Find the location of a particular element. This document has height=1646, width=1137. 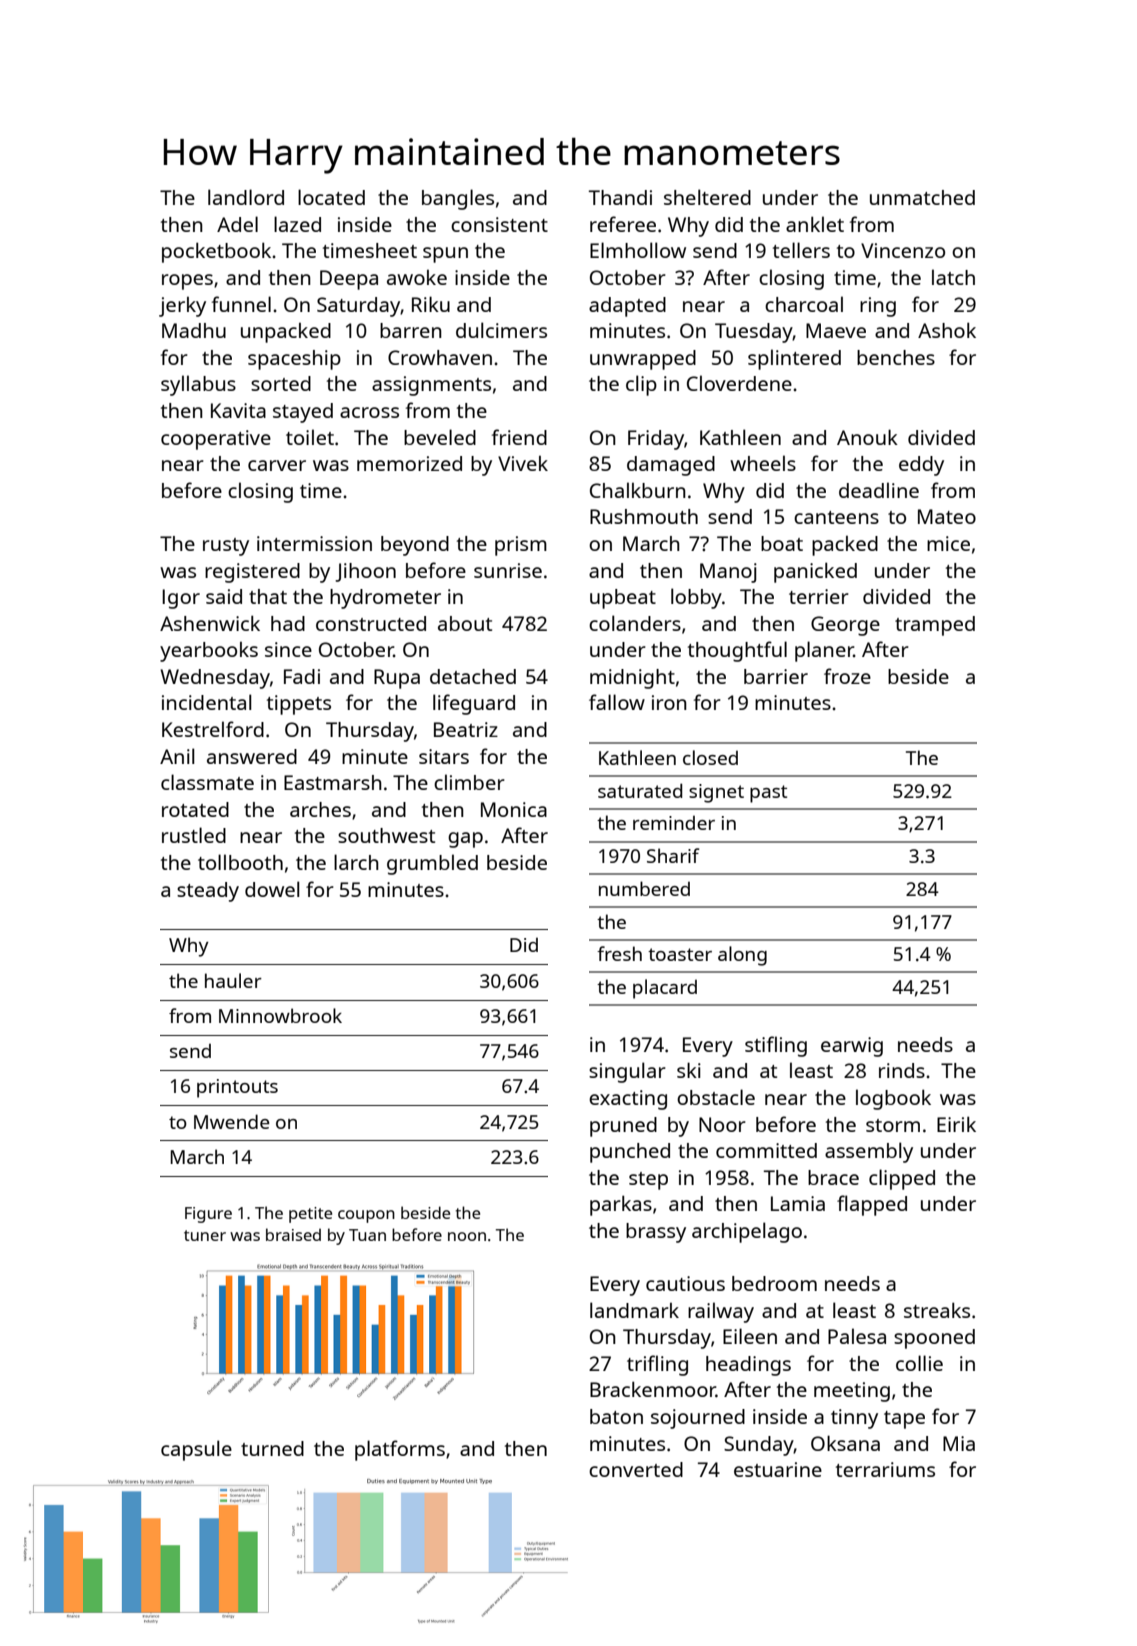

Vincenzo is located at coordinates (903, 250).
